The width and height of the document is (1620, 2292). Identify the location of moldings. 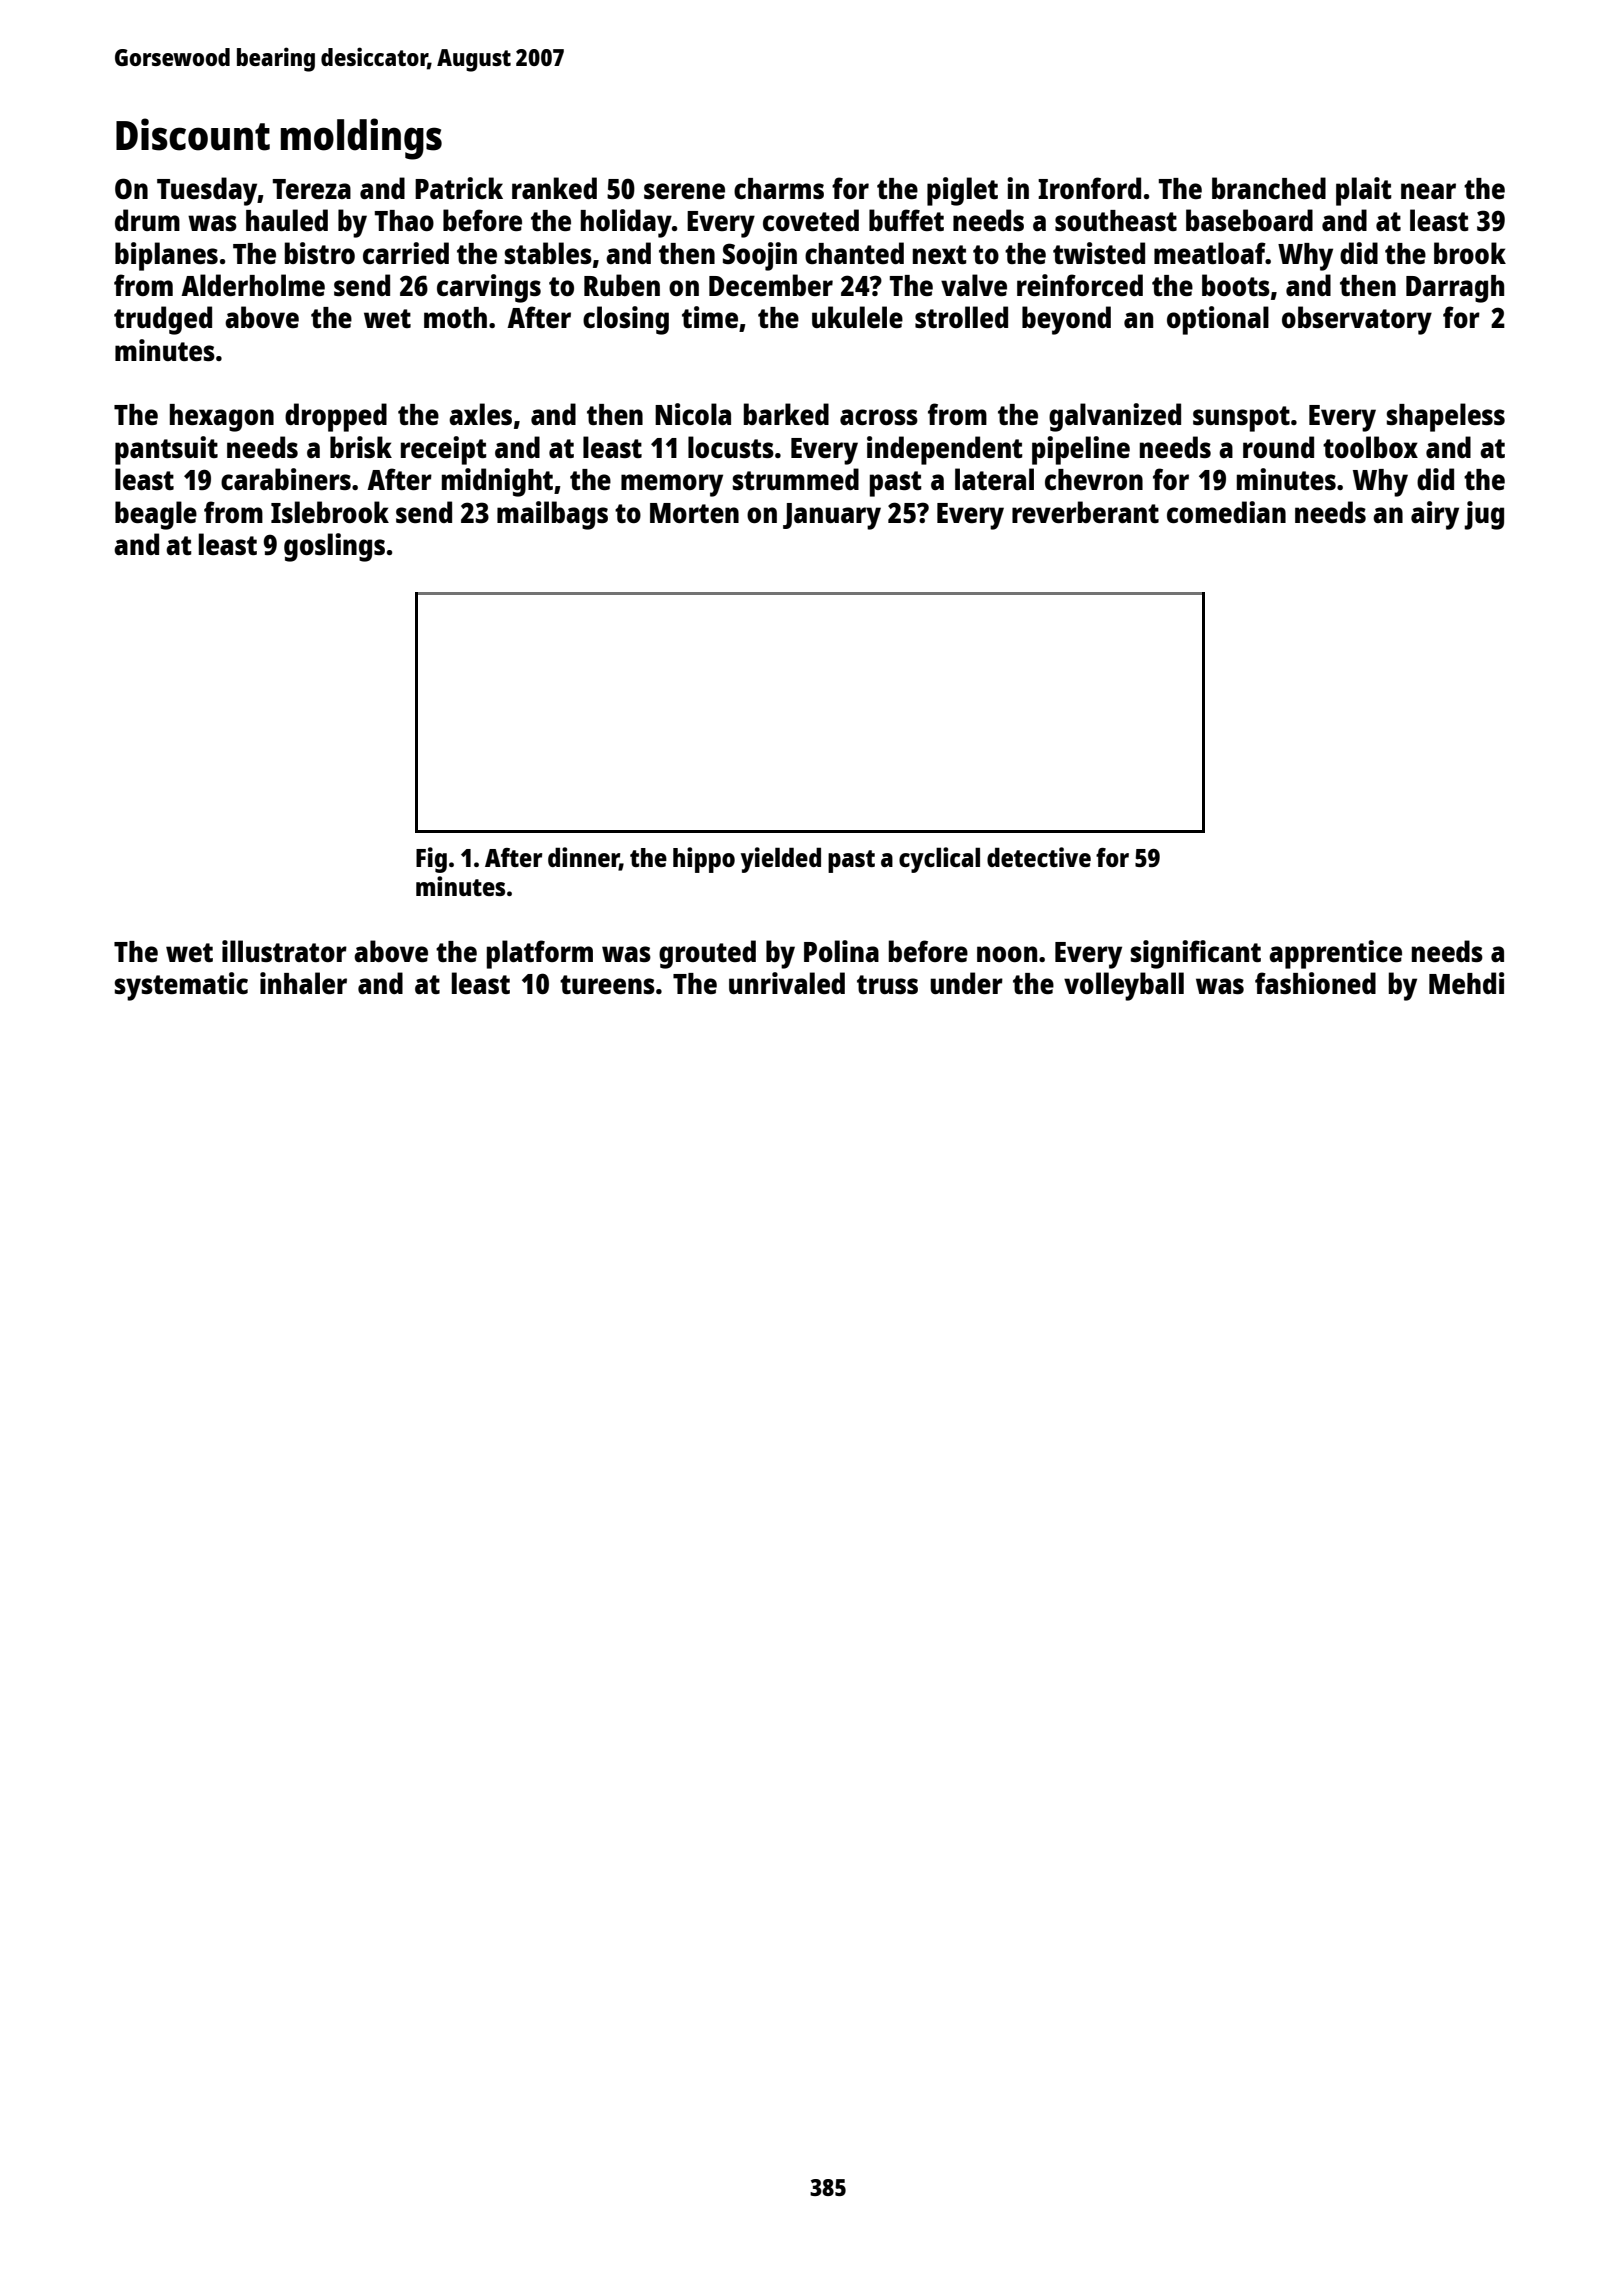
(361, 139).
